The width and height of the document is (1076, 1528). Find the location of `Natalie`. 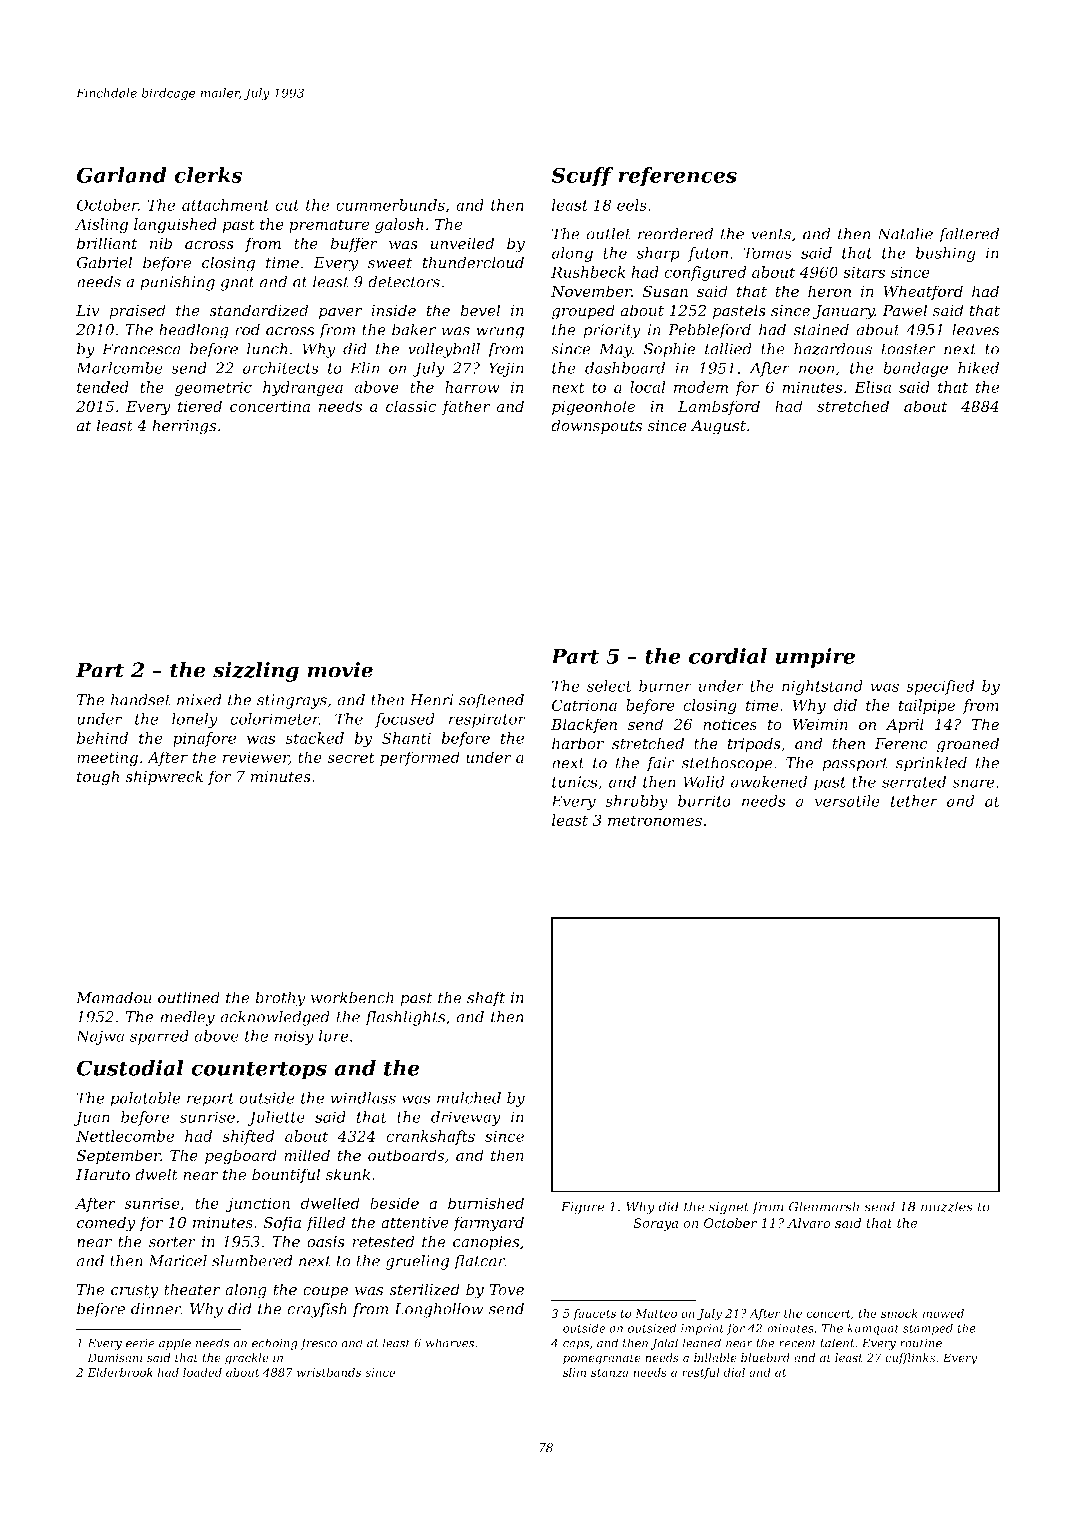

Natalie is located at coordinates (905, 234).
